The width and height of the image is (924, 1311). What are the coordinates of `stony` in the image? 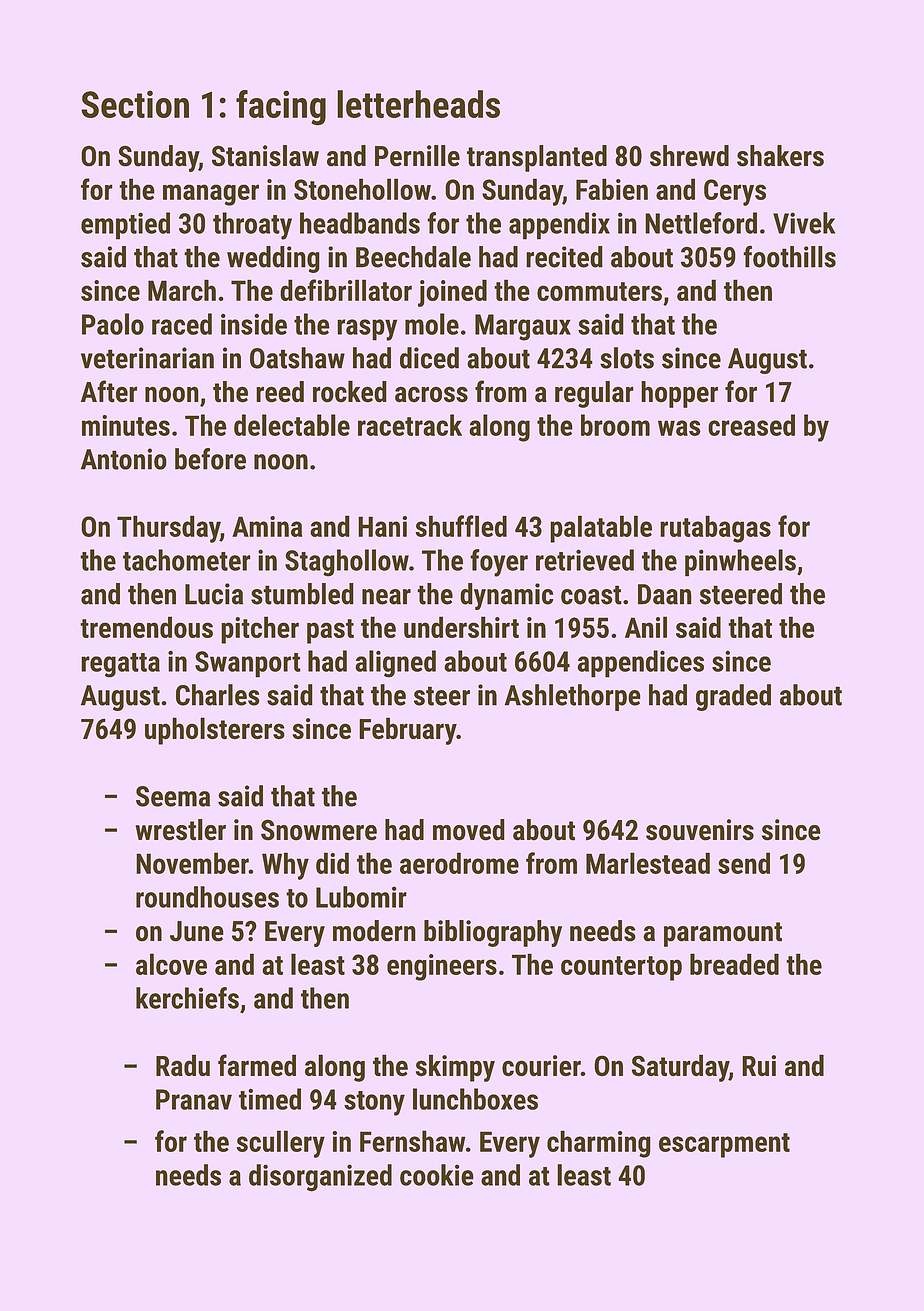 It's located at (374, 1103).
